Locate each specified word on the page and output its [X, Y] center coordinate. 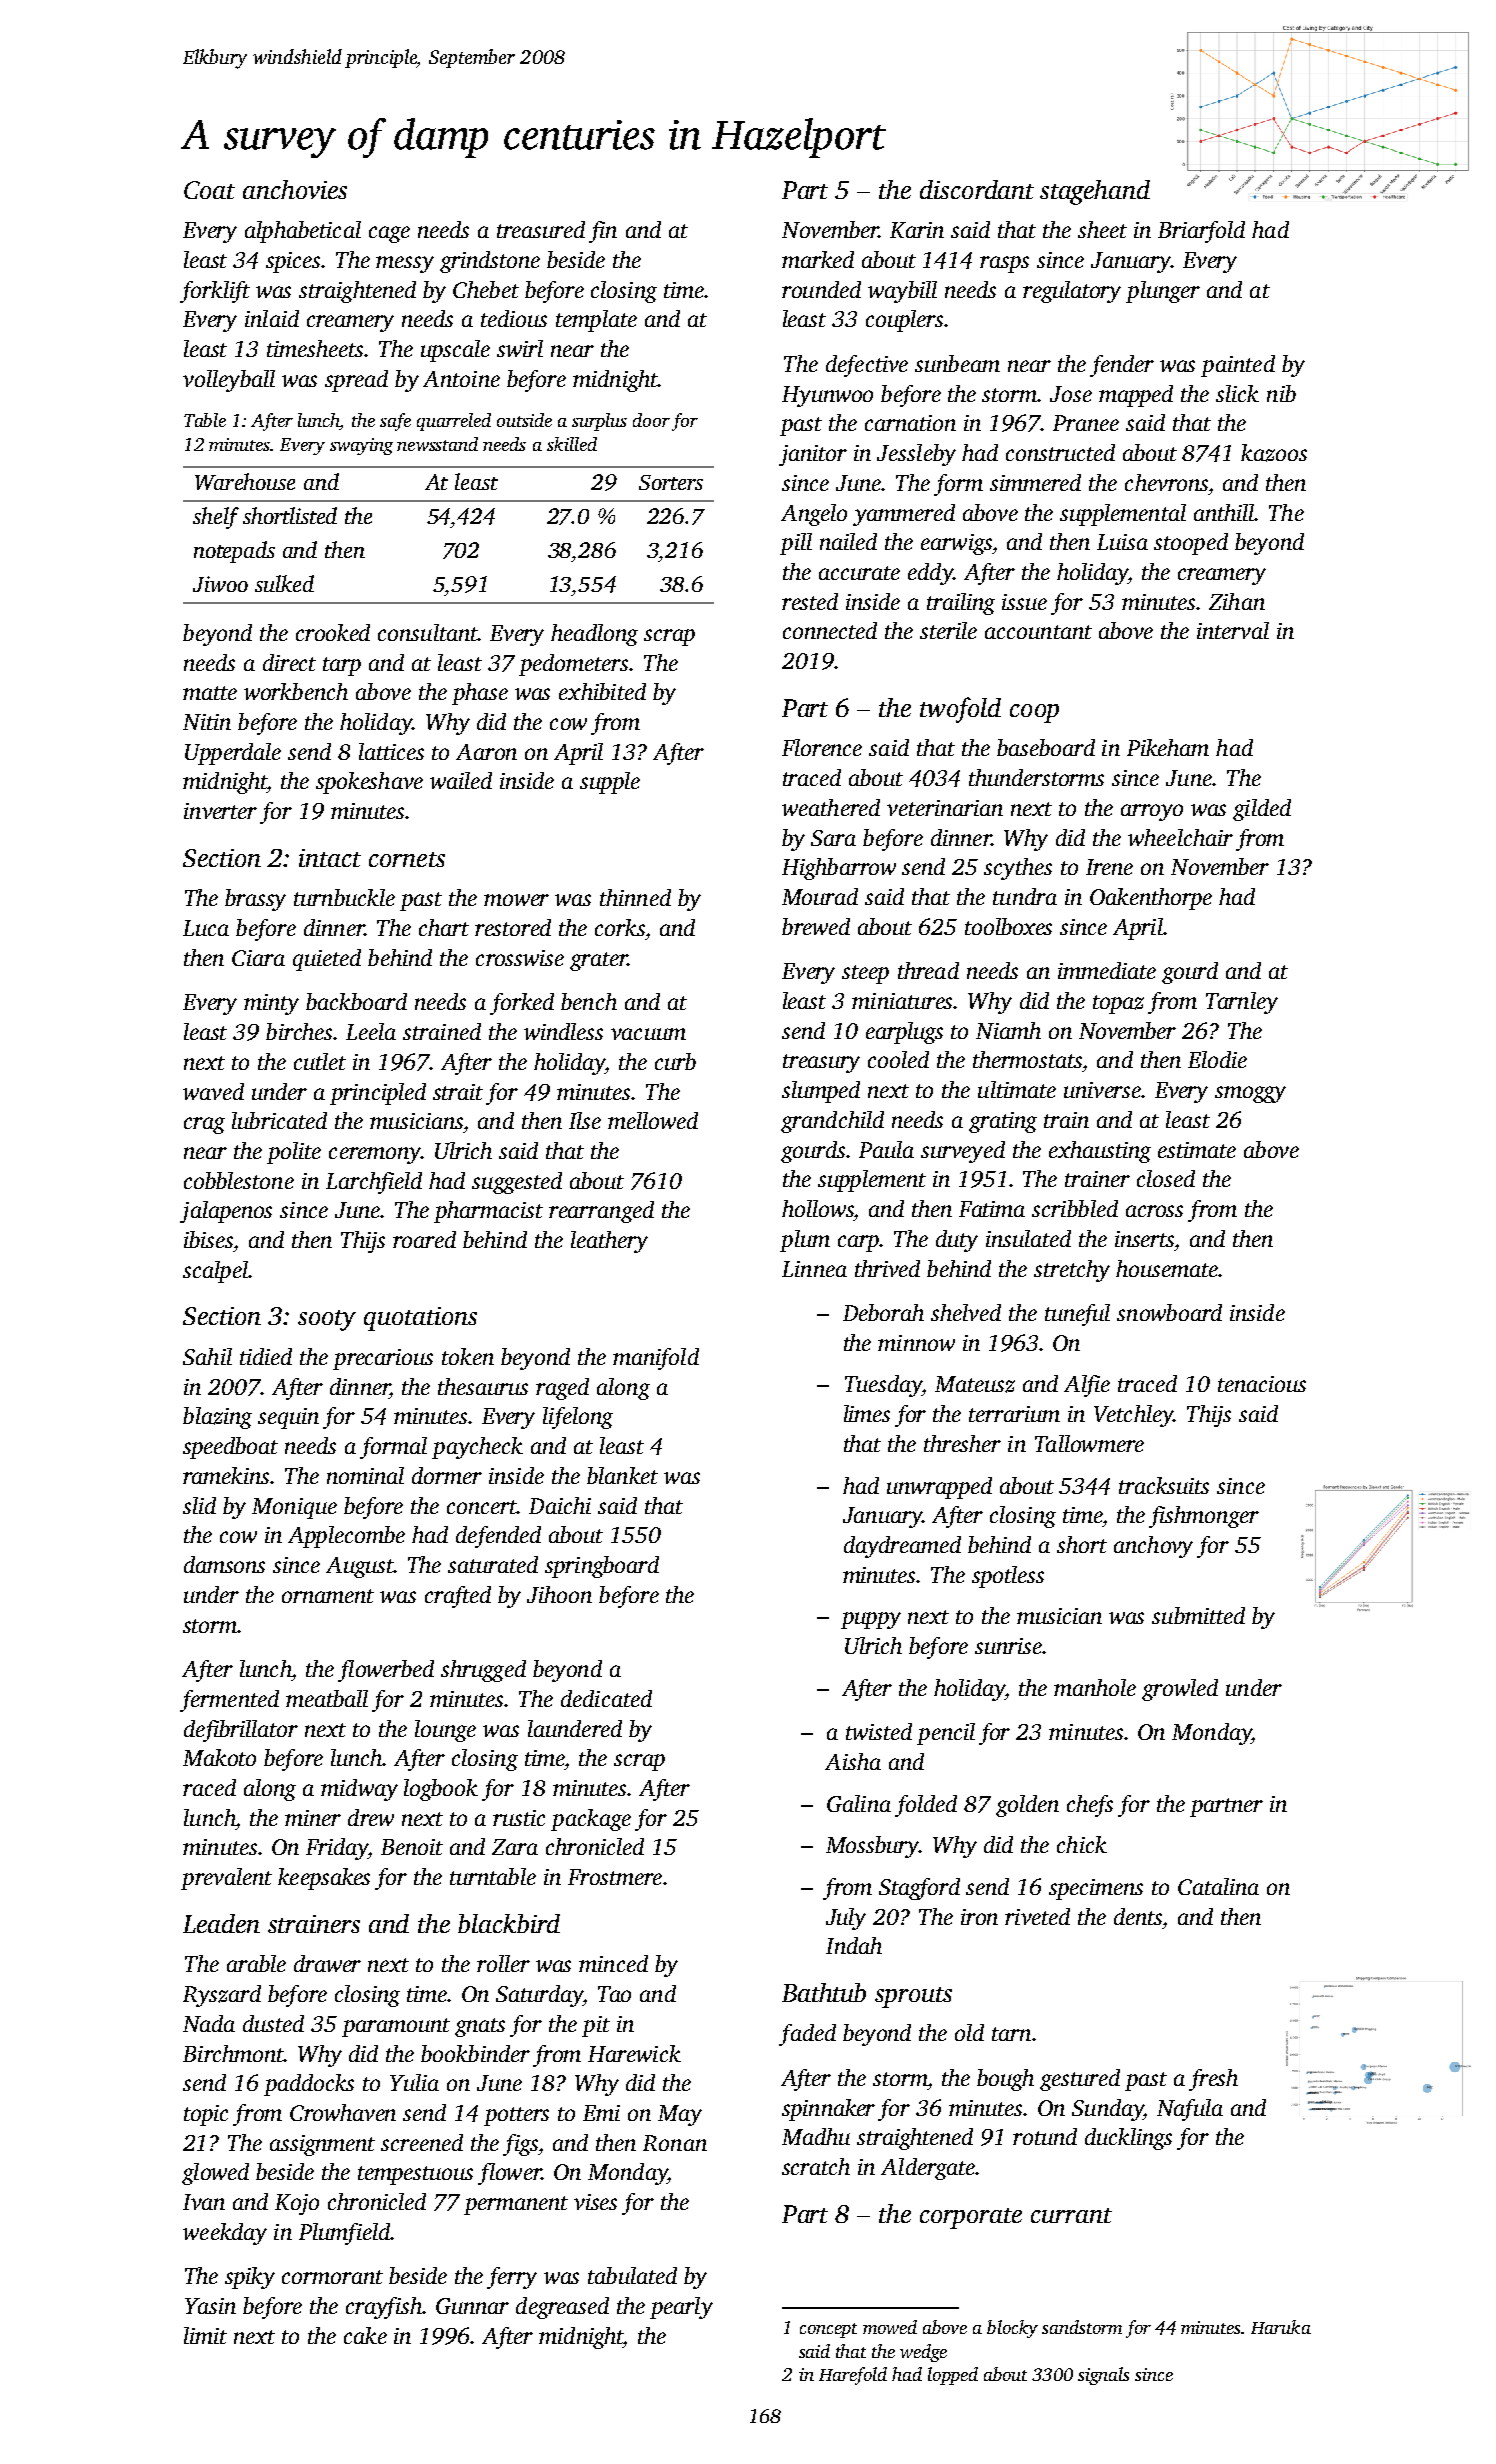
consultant [428, 632]
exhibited [602, 691]
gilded [1262, 810]
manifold [656, 1359]
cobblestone [239, 1180]
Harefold [853, 2376]
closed [1166, 1178]
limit [205, 2335]
